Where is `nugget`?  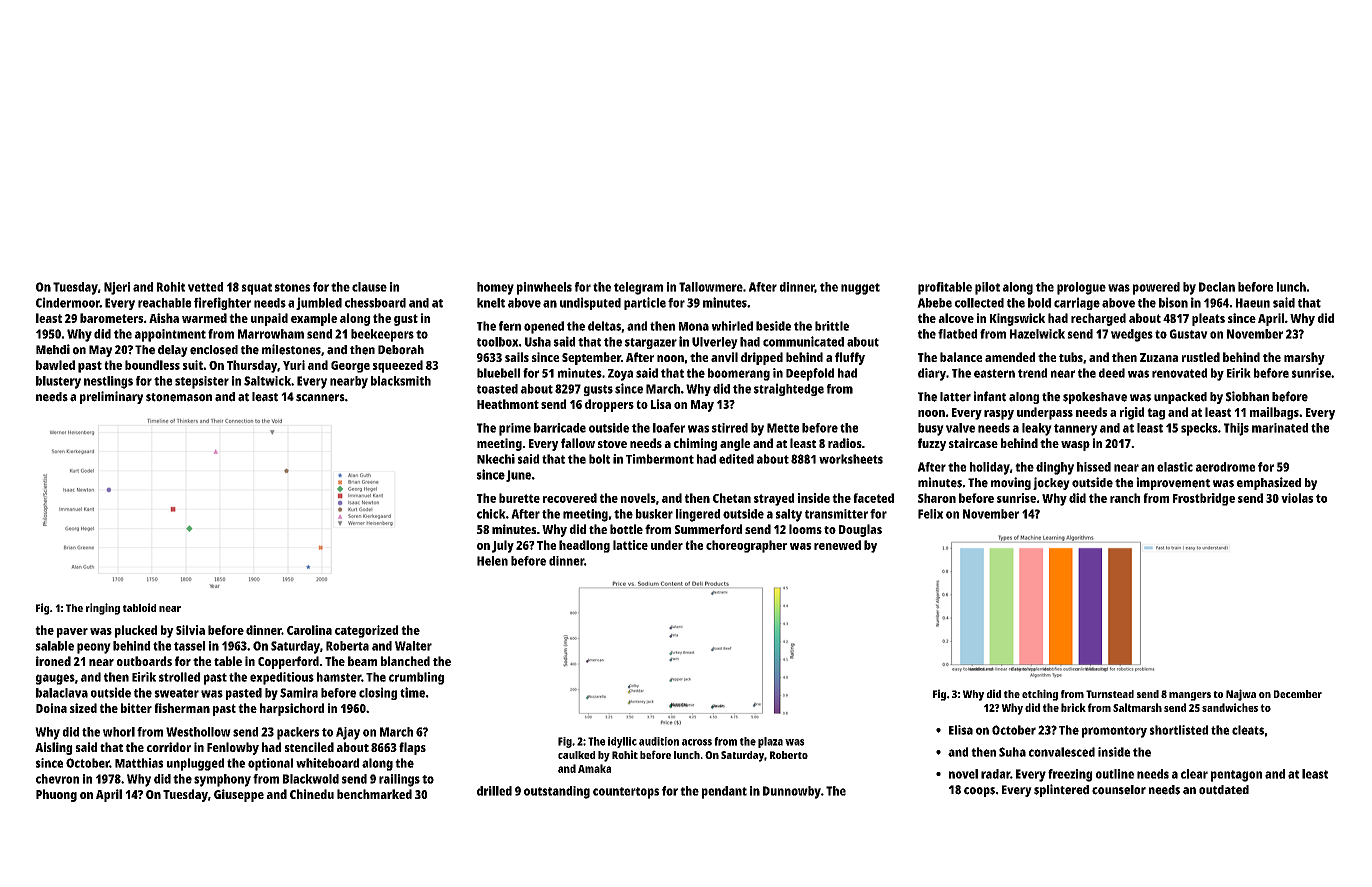
nugget is located at coordinates (860, 289).
